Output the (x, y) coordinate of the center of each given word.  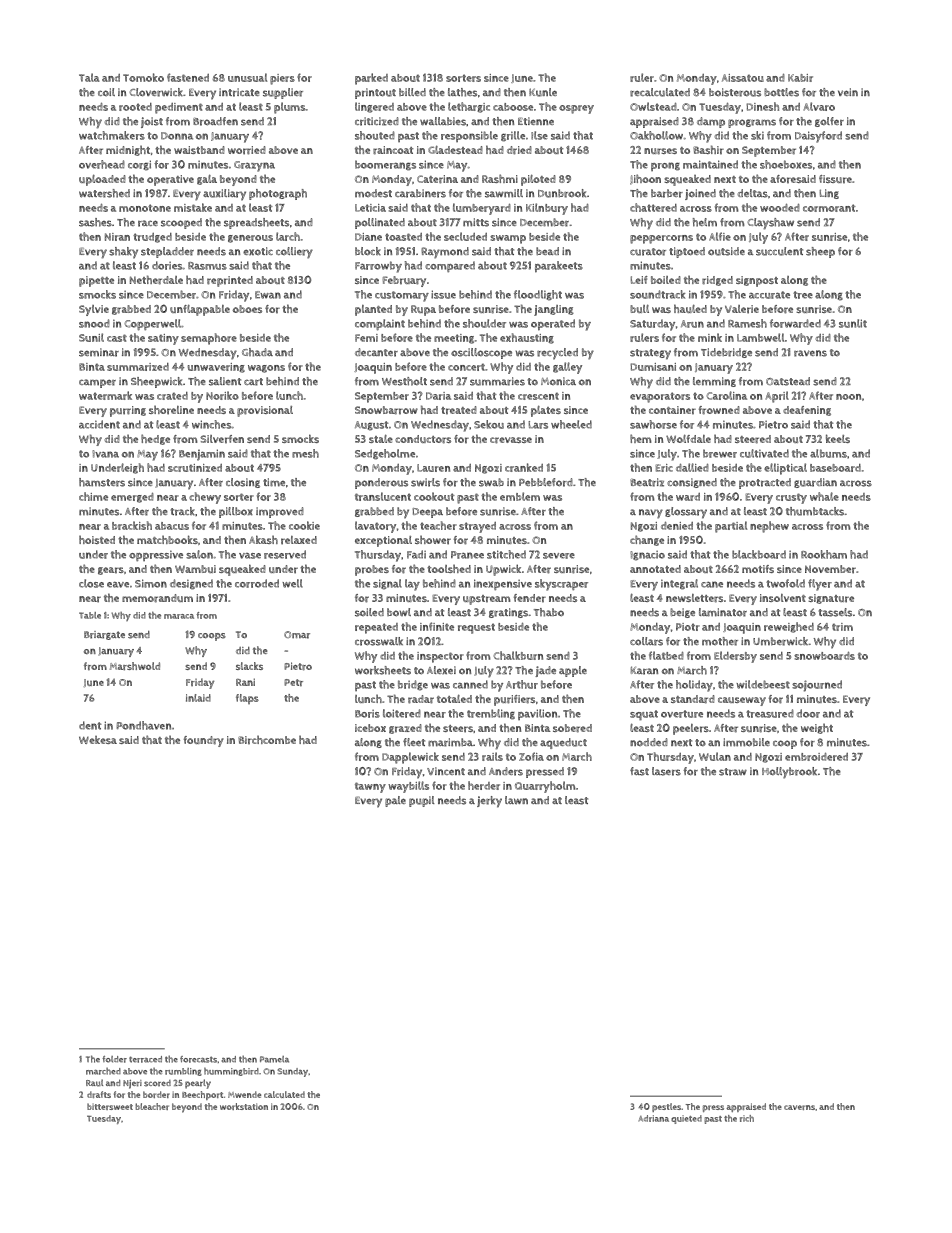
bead (547, 251)
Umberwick (781, 641)
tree (803, 295)
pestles (666, 1107)
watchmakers (112, 135)
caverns (799, 1107)
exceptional (383, 541)
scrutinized (195, 468)
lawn (516, 800)
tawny (370, 787)
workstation (244, 1106)
